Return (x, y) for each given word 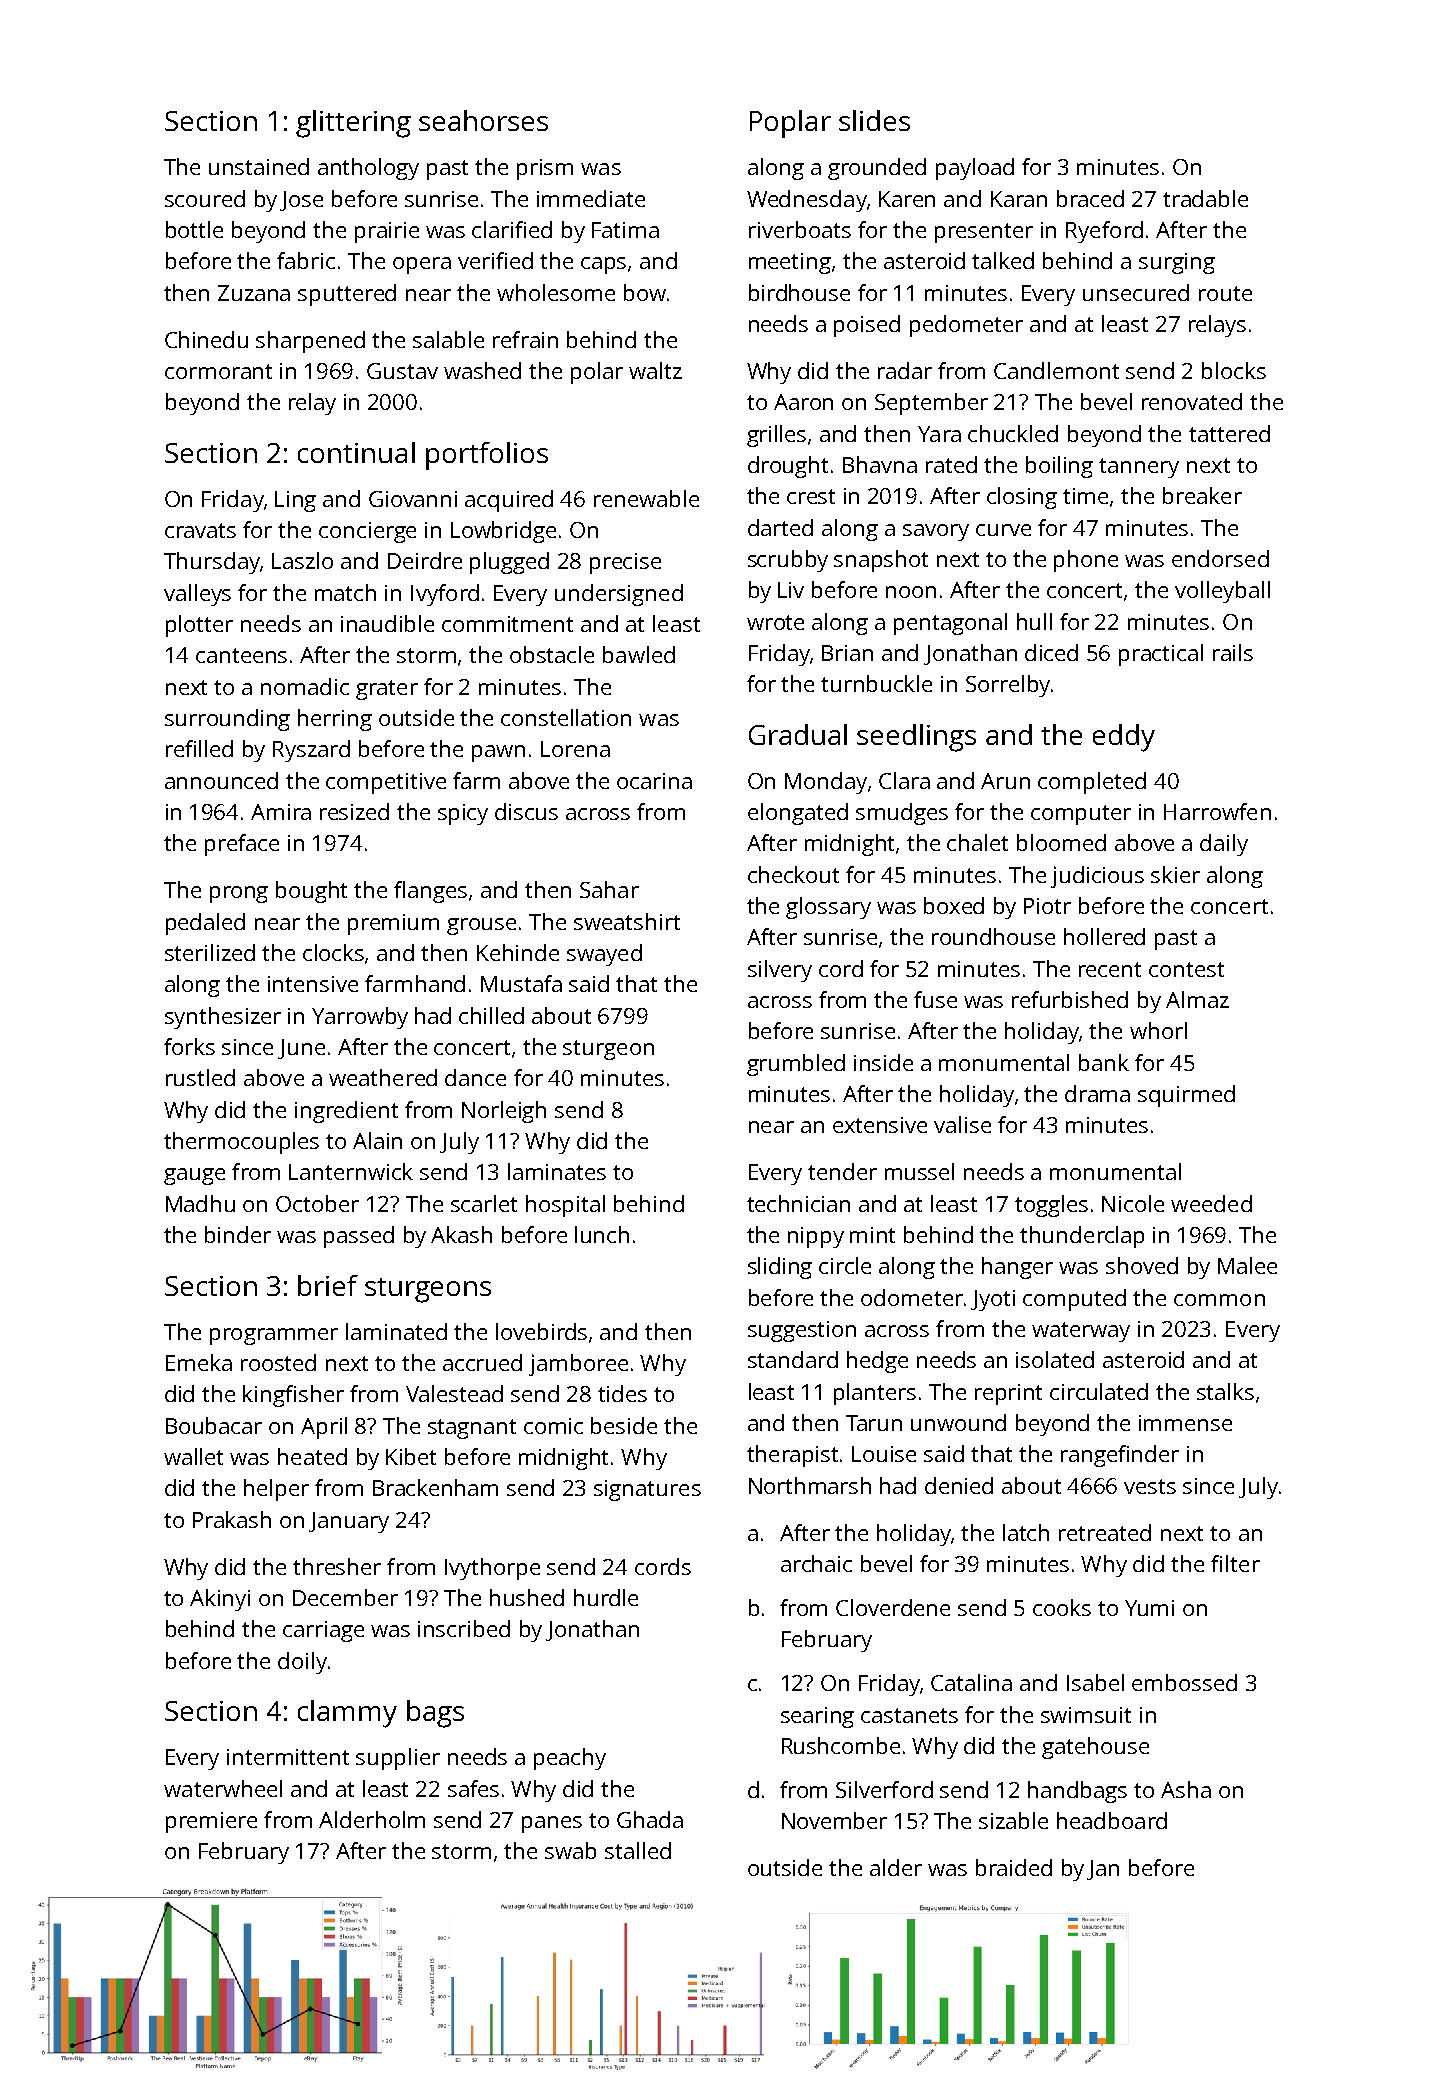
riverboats (800, 229)
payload (975, 169)
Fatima (625, 230)
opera (422, 265)
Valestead (454, 1393)
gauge (194, 1176)
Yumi (1149, 1608)
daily (1224, 845)
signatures (647, 1490)
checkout (793, 874)
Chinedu (206, 339)
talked (1003, 260)
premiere (211, 1822)
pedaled (205, 924)
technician (798, 1203)
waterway (1081, 1332)
